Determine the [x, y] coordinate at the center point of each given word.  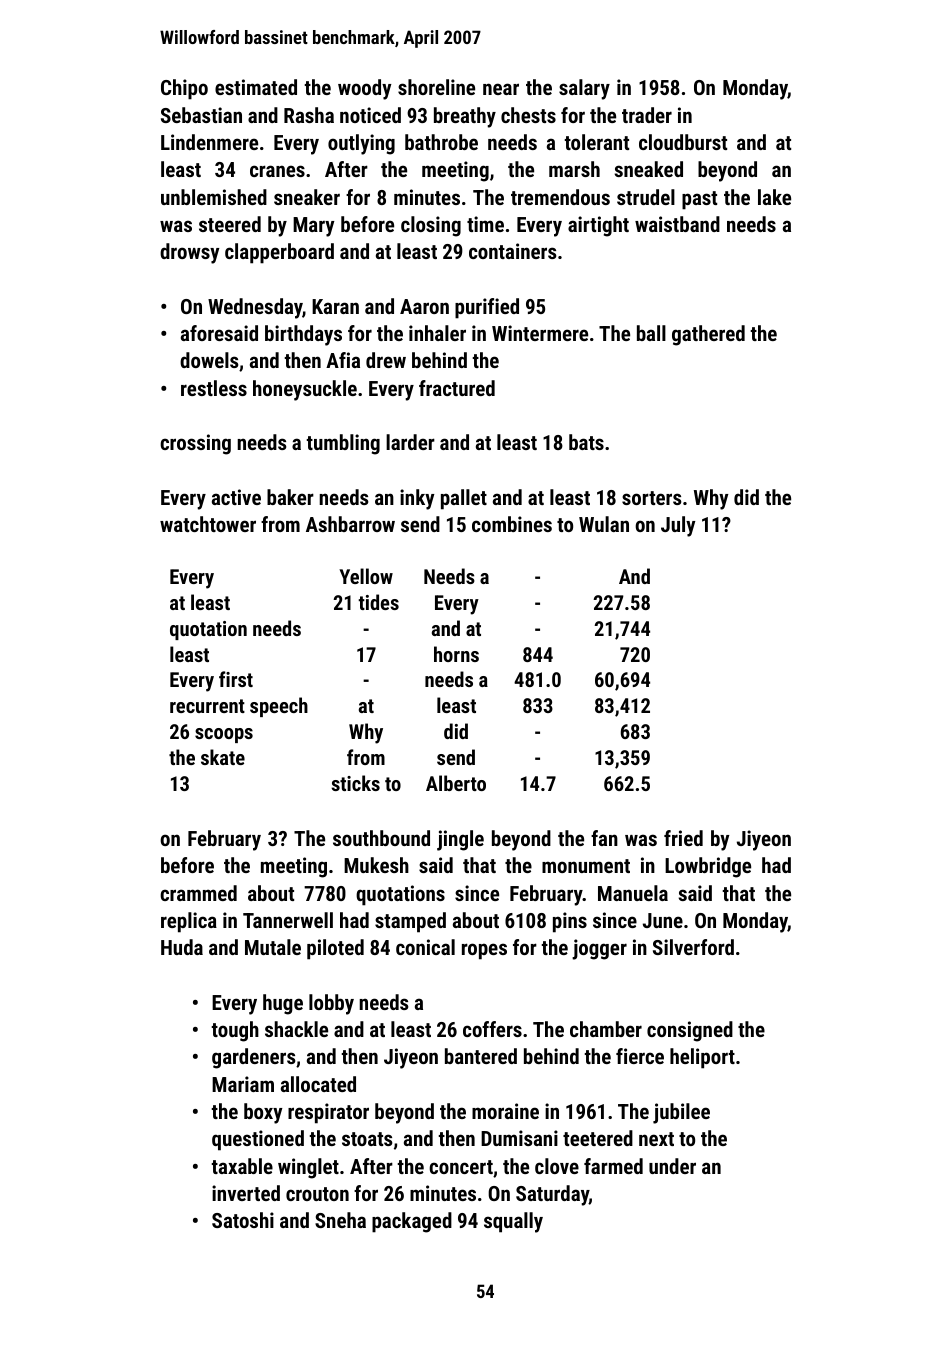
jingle [460, 840]
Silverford [693, 947]
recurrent [207, 706]
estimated [256, 87]
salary [584, 89]
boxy [263, 1113]
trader [647, 115]
